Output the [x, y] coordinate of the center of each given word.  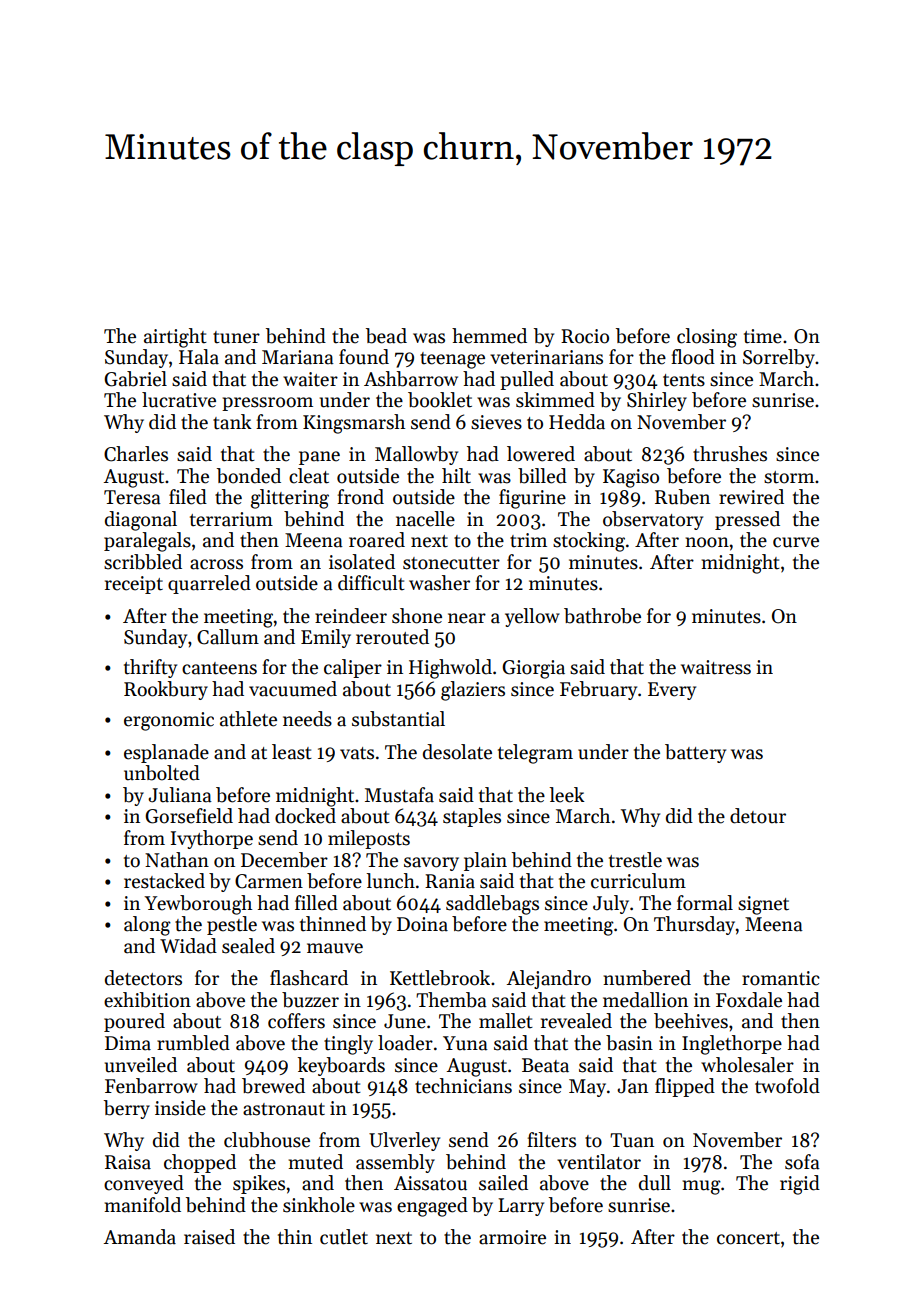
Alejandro [549, 979]
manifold [143, 1205]
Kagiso [631, 478]
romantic [781, 978]
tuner [236, 337]
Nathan [177, 860]
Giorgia [533, 669]
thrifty [150, 668]
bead [386, 336]
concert [748, 1238]
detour [758, 816]
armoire [512, 1237]
